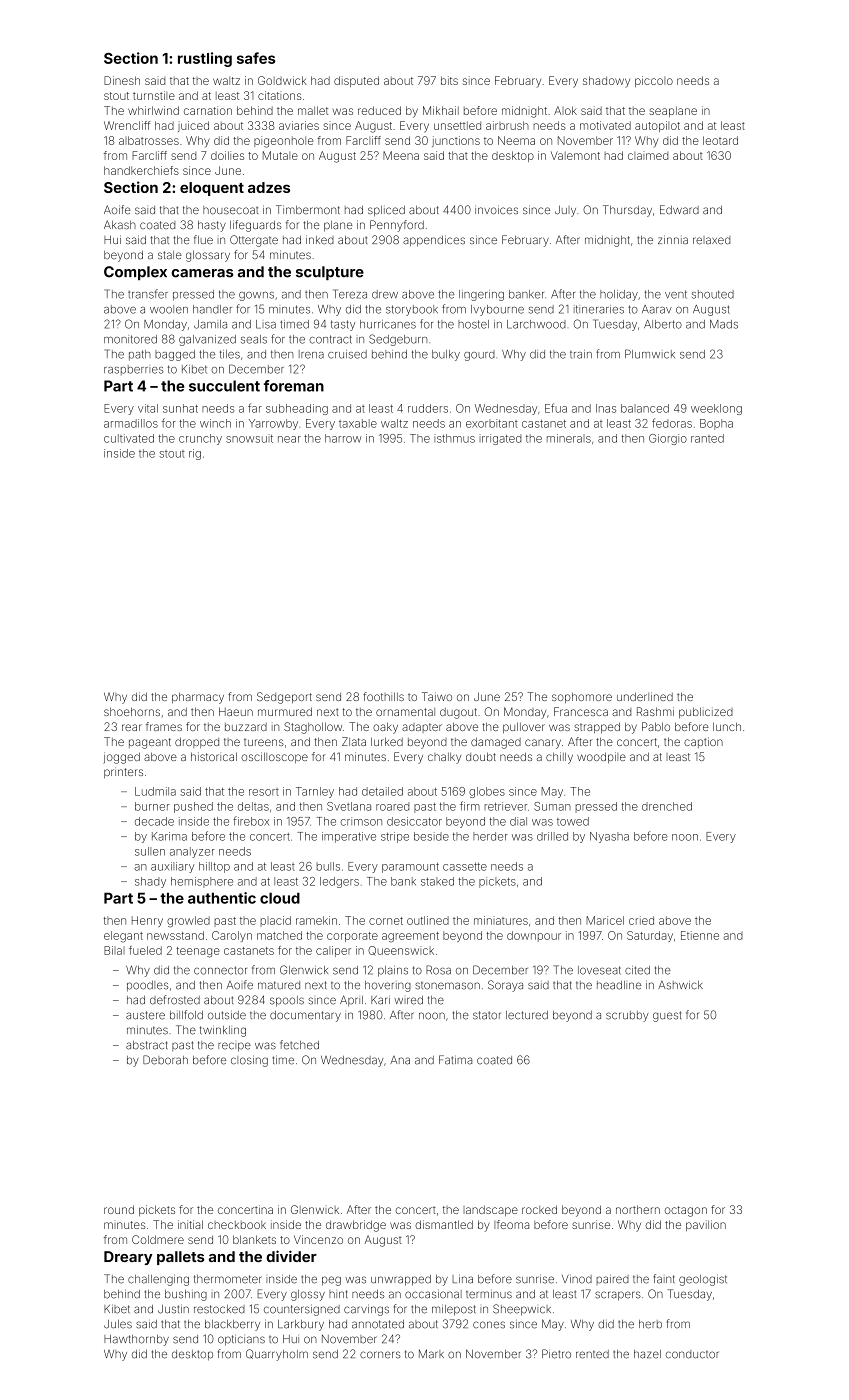  What do you see at coordinates (437, 881) in the screenshot?
I see `staked` at bounding box center [437, 881].
